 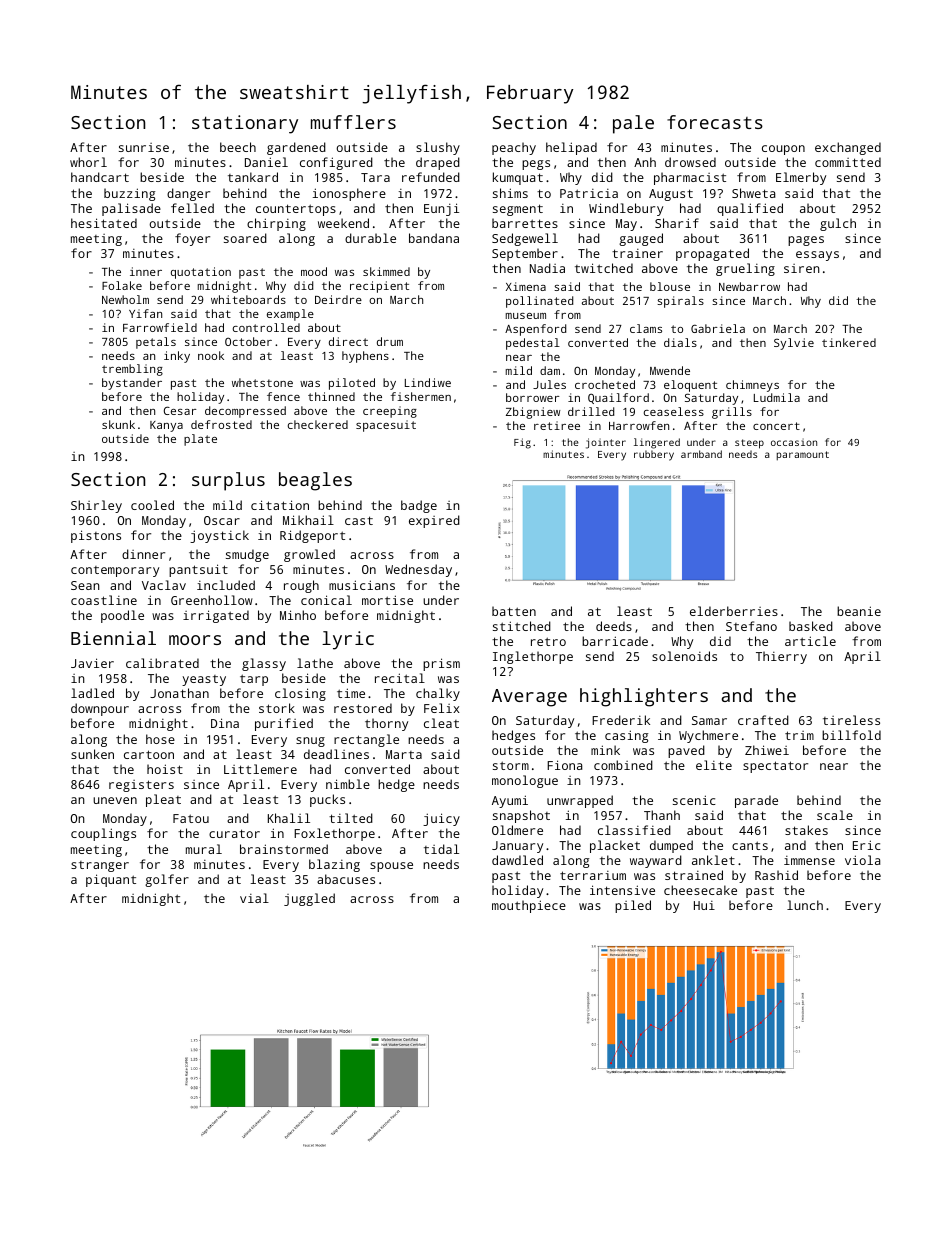 I want to click on Hui, so click(x=704, y=905).
